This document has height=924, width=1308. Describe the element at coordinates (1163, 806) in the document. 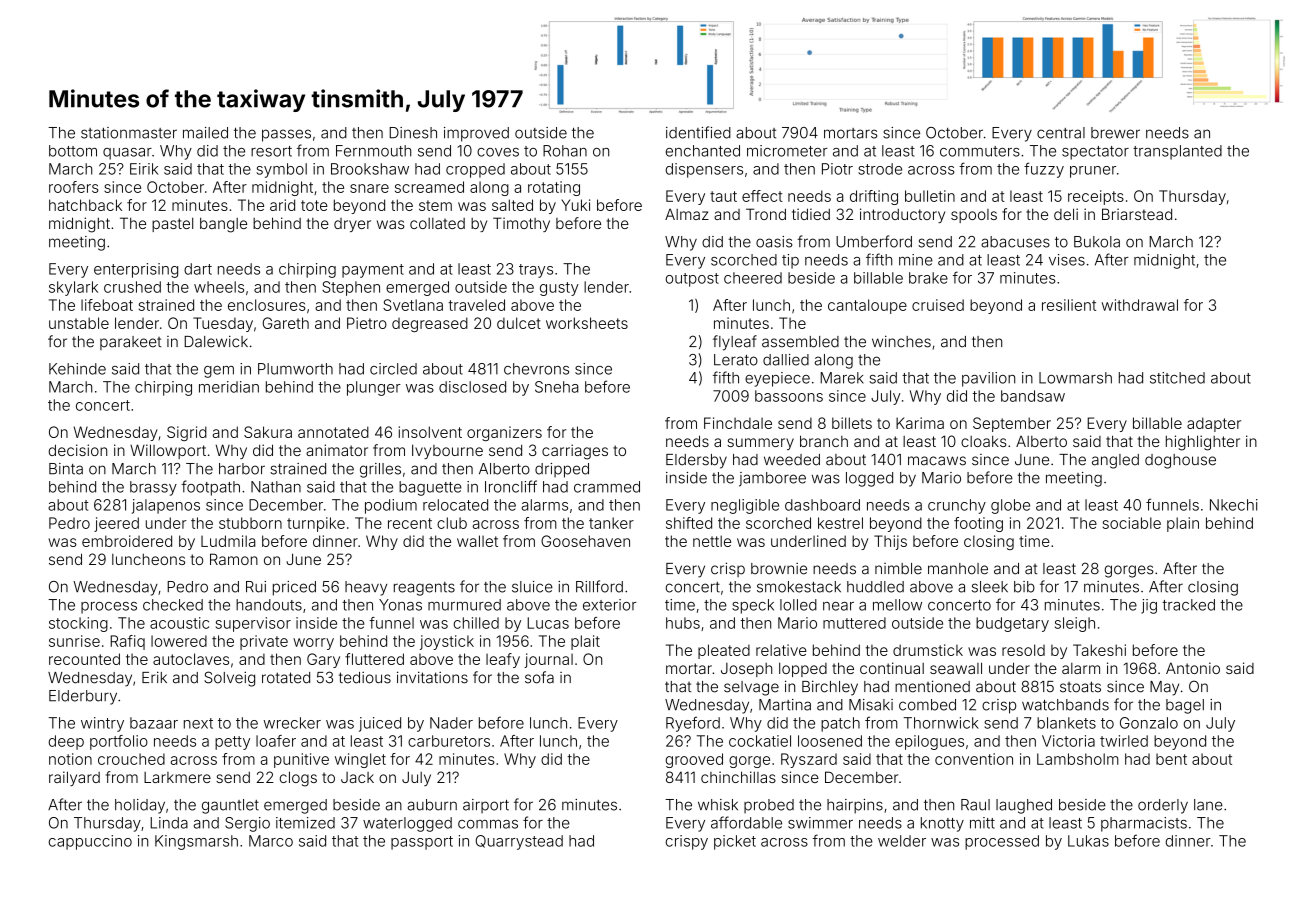

I see `orderly` at that location.
